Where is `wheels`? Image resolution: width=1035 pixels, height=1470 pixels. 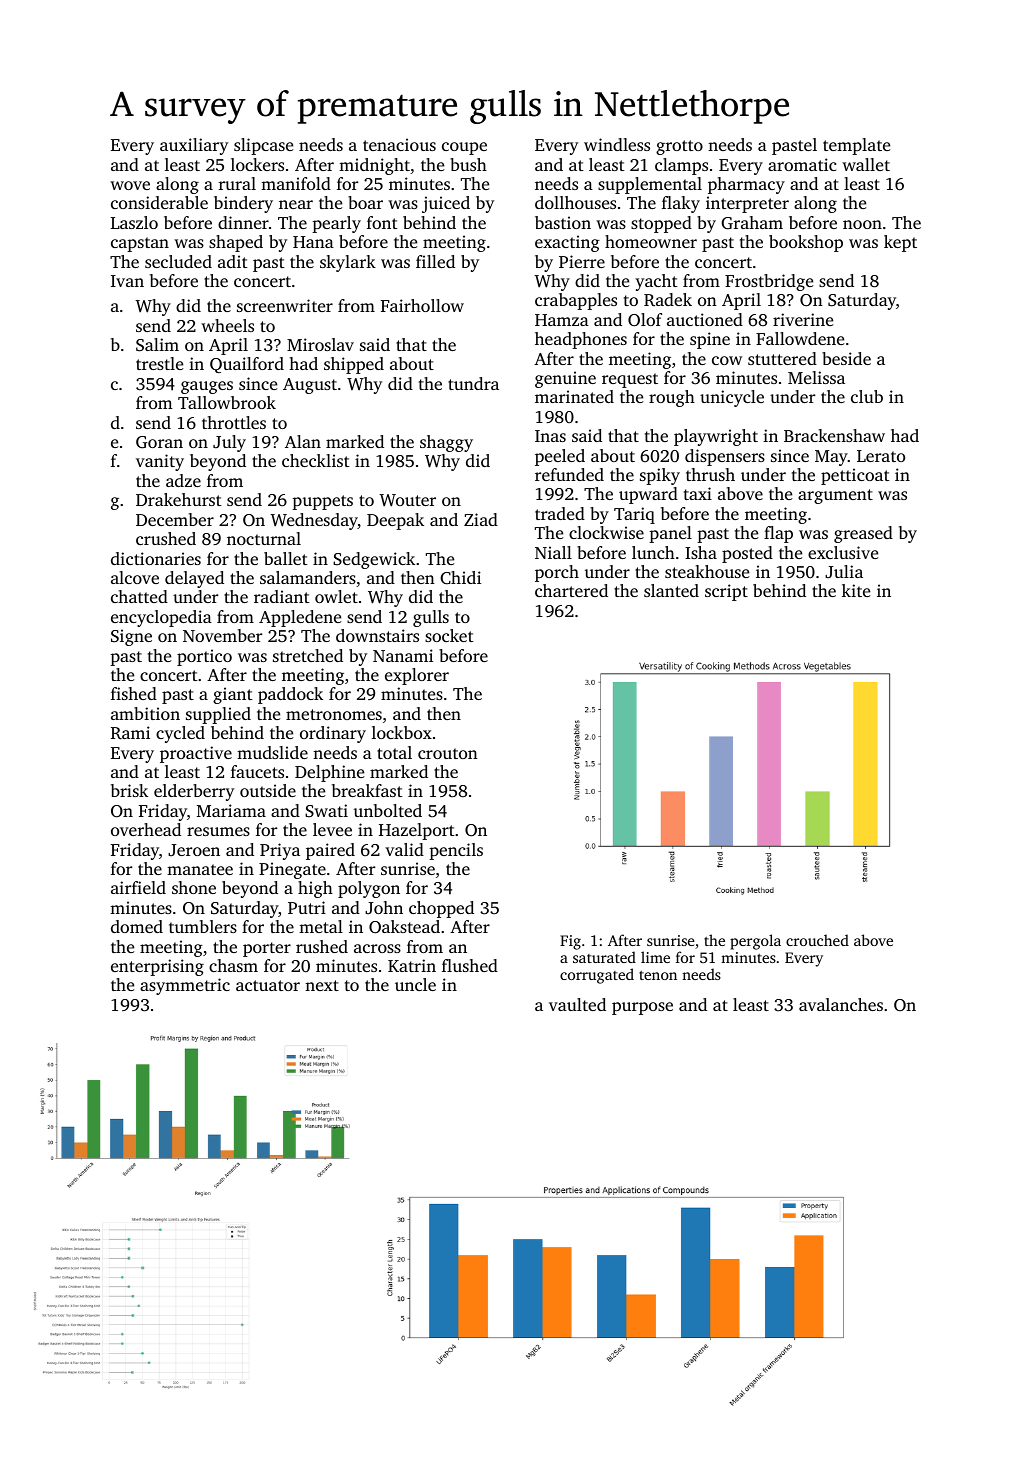
wheels is located at coordinates (227, 325).
